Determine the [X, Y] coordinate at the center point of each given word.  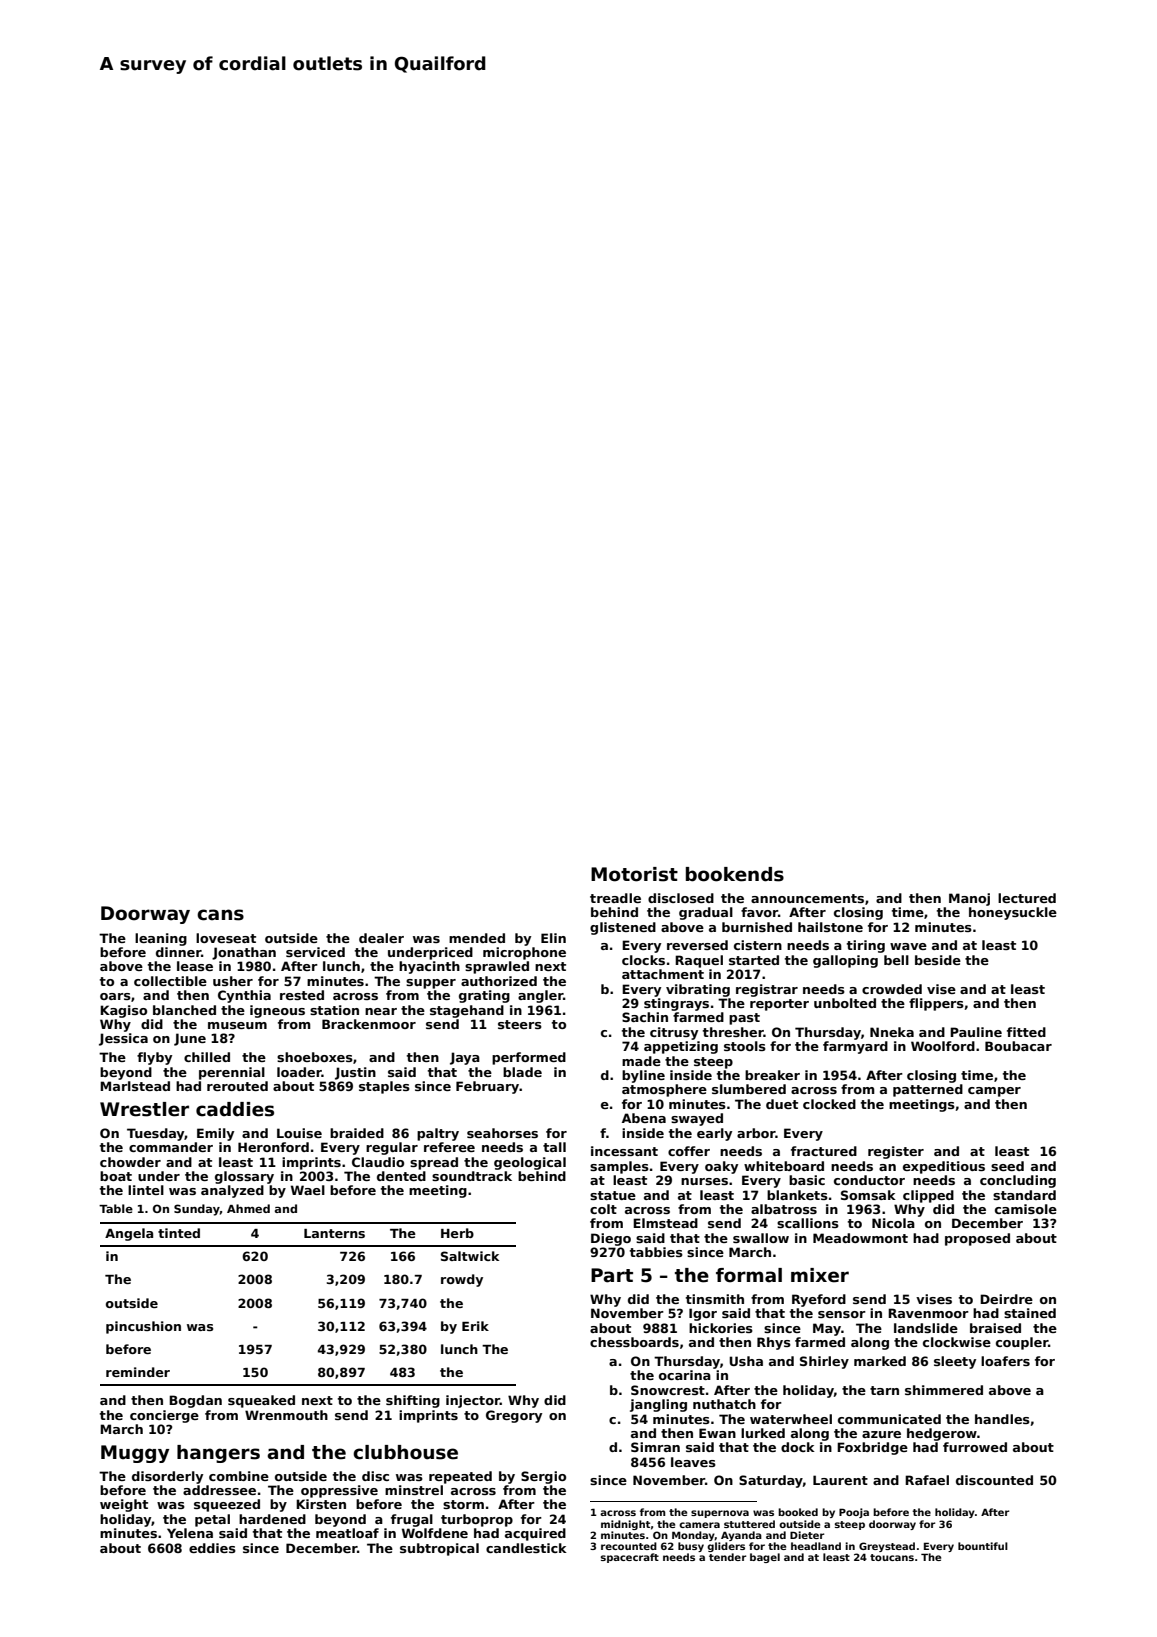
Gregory [514, 1416]
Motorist [634, 874]
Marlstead [135, 1086]
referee [449, 1147]
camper [994, 1092]
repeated [460, 1477]
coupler [1022, 1343]
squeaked [261, 1401]
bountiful [983, 1546]
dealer [381, 938]
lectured [1027, 898]
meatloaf [347, 1533]
